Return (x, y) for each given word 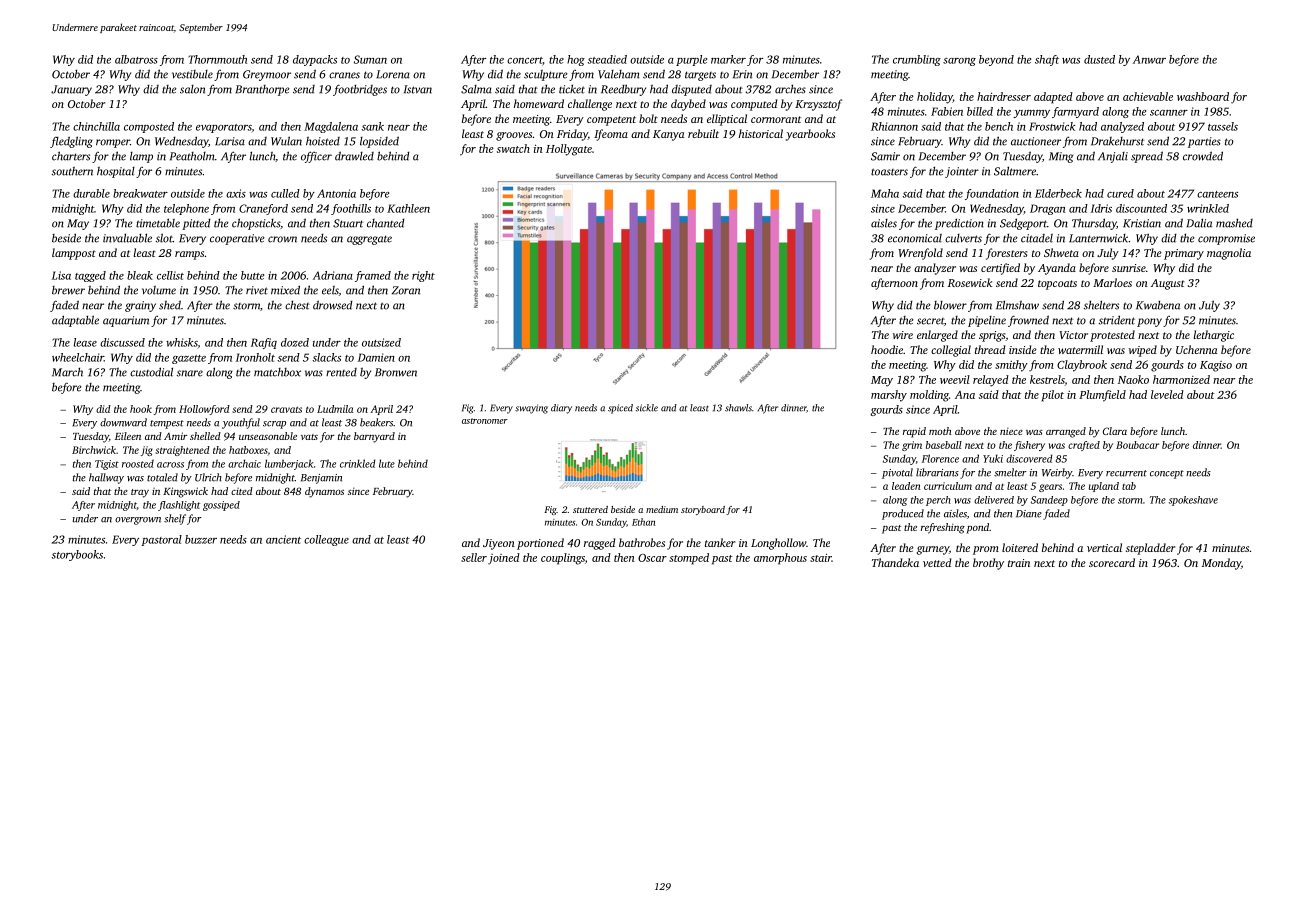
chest (297, 305)
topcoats (1057, 285)
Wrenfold (920, 254)
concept (1167, 474)
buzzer (201, 539)
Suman (370, 59)
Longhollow (778, 544)
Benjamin (321, 479)
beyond (996, 60)
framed (373, 276)
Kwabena (1158, 305)
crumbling (917, 60)
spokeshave (1193, 501)
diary (561, 409)
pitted (196, 224)
